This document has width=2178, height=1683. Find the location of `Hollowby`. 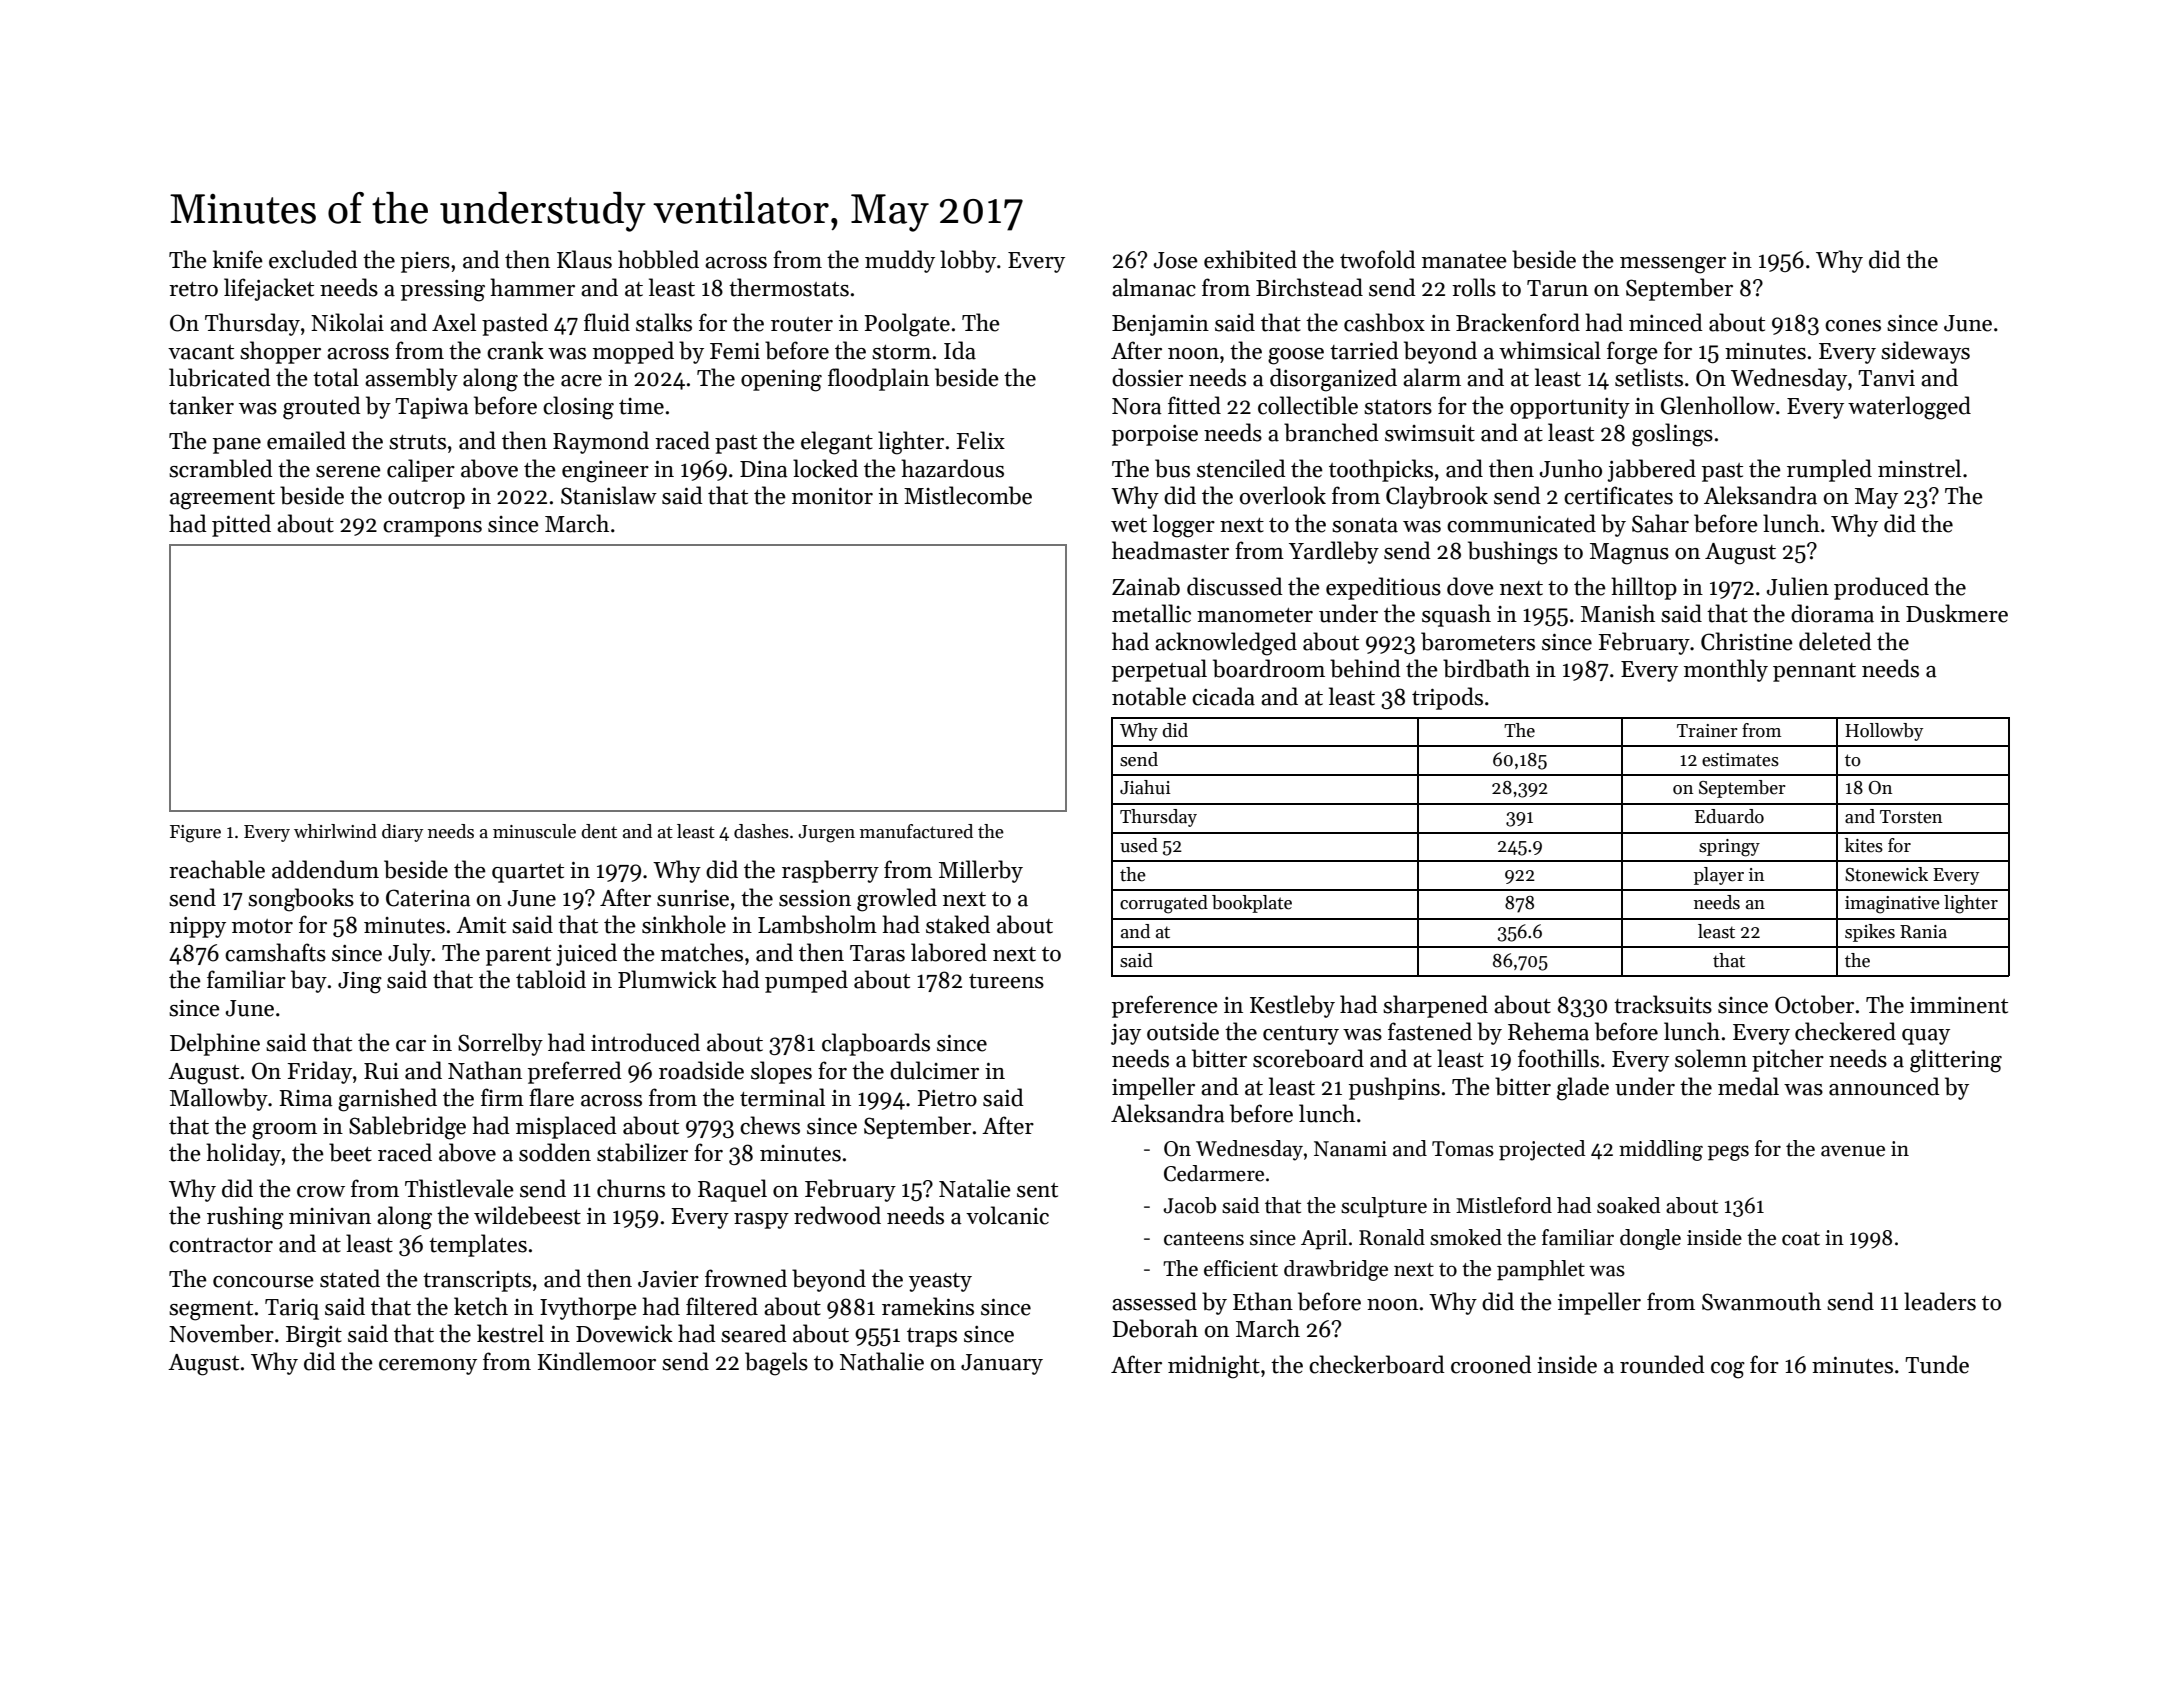

Hollowby is located at coordinates (1884, 732).
